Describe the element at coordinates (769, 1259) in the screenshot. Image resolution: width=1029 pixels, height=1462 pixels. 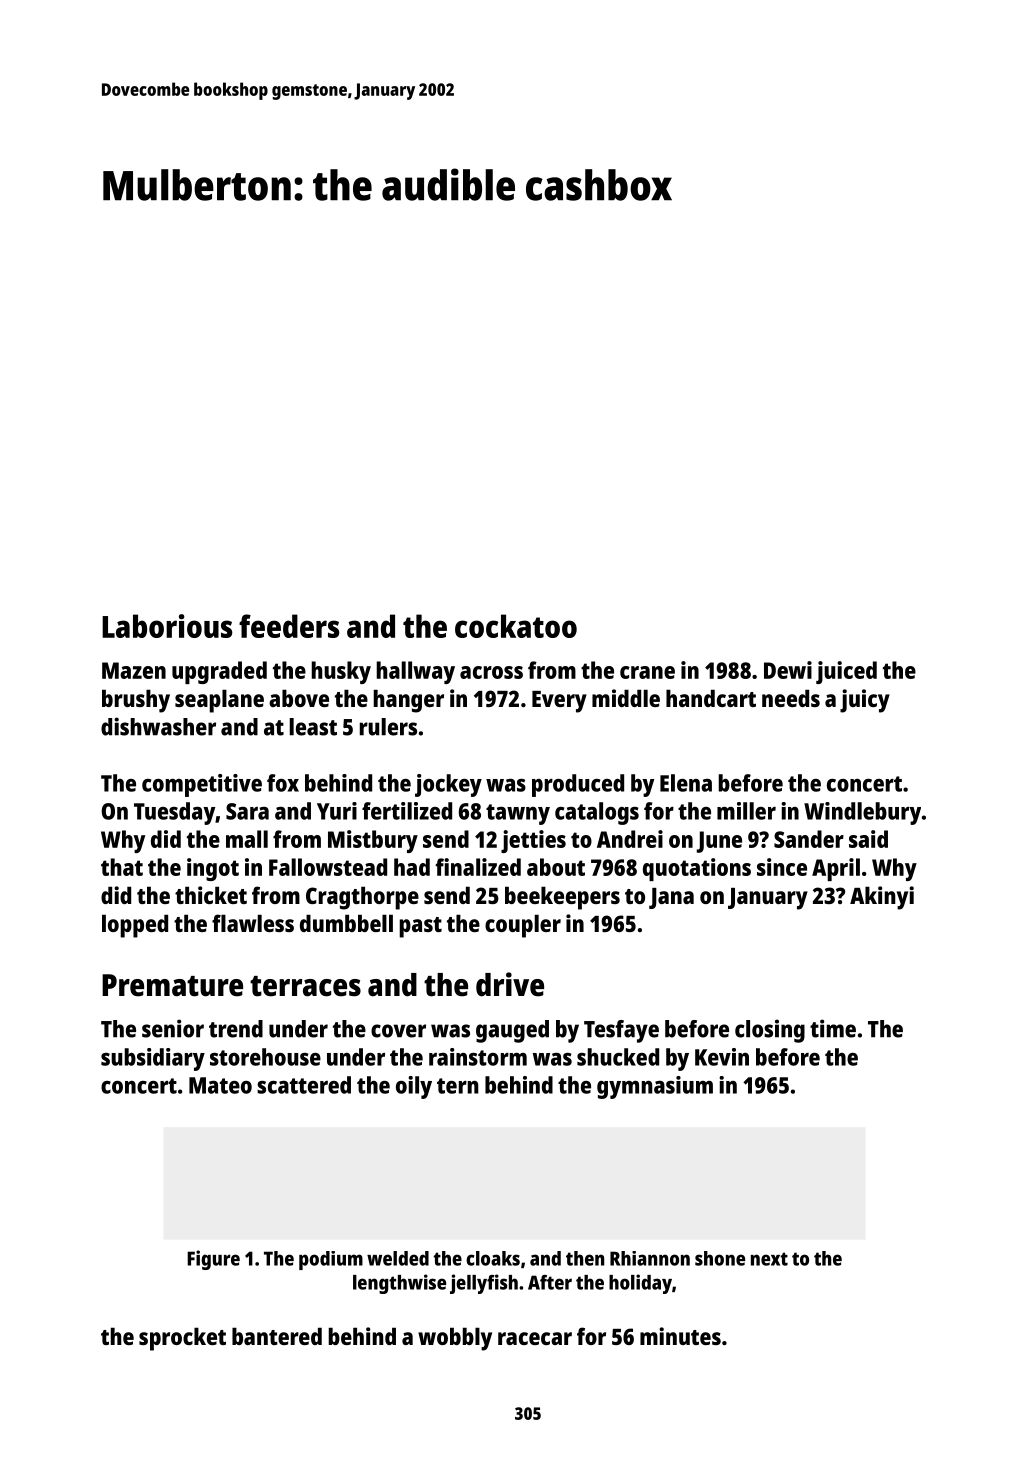
I see `next` at that location.
